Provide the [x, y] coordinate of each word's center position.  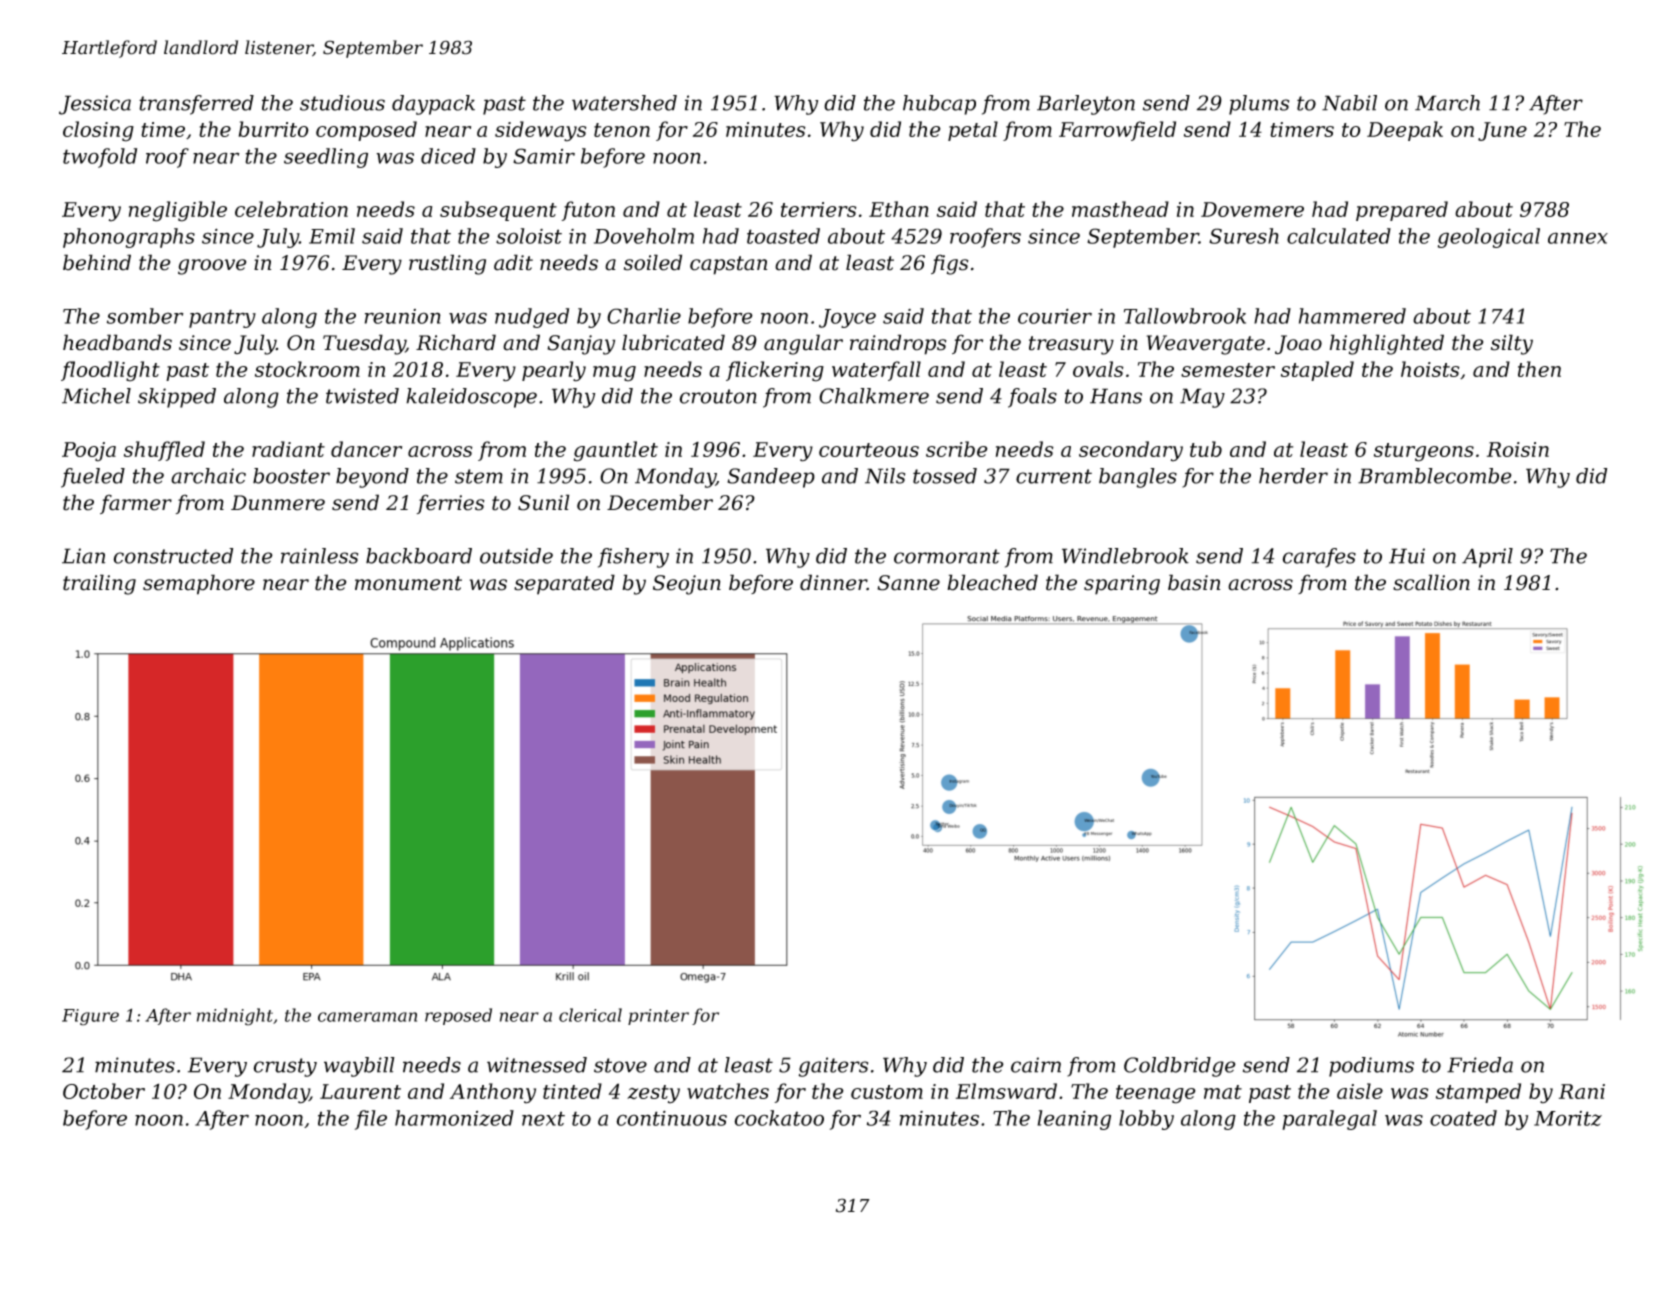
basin [1194, 582]
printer [658, 1017]
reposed [458, 1016]
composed [366, 131]
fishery [633, 558]
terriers [819, 209]
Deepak [1405, 131]
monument [408, 583]
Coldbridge [1180, 1067]
